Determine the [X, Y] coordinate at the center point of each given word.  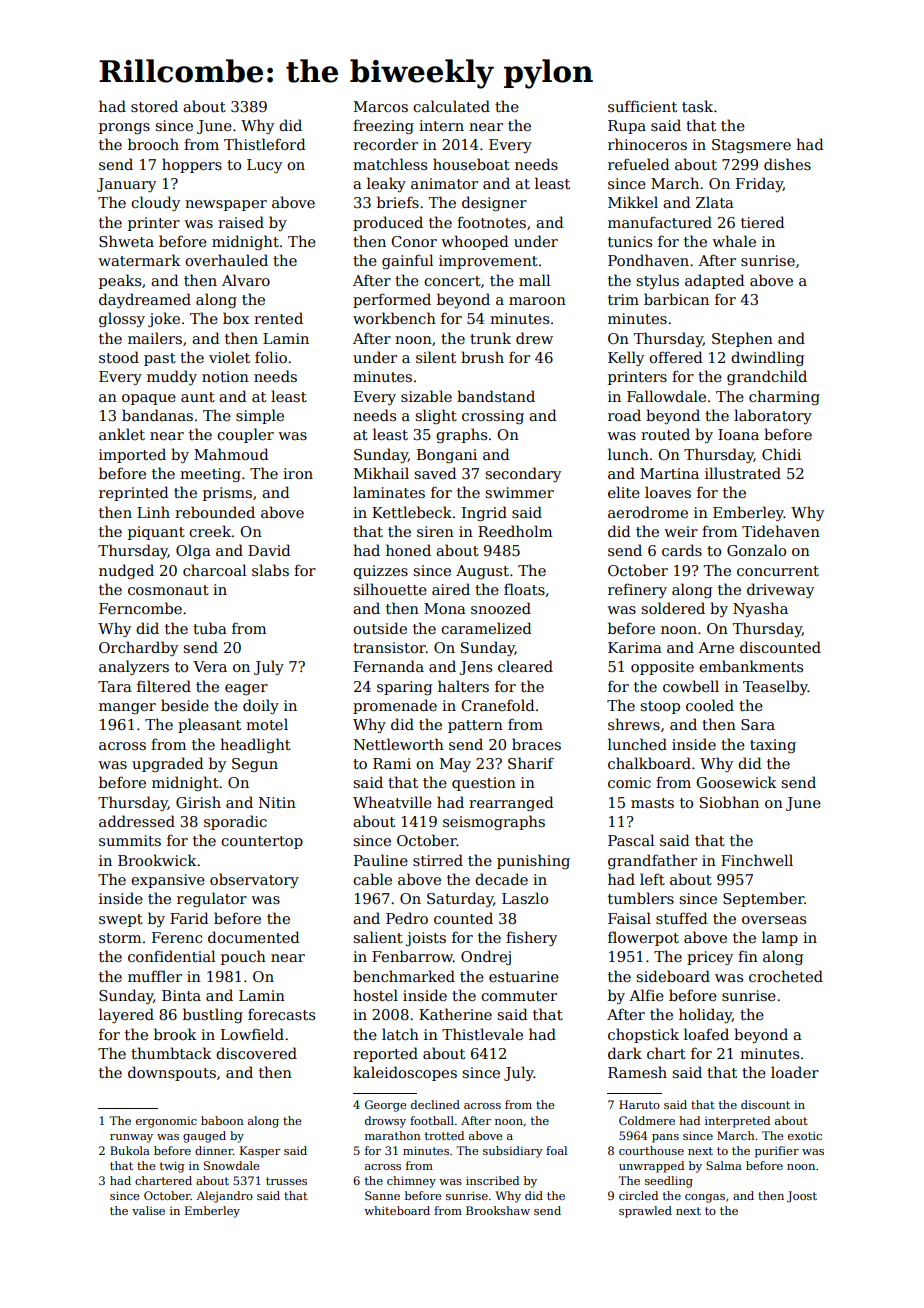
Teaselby [775, 687]
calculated [451, 106]
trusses [286, 1181]
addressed [137, 821]
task [697, 106]
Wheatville [392, 802]
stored [154, 106]
